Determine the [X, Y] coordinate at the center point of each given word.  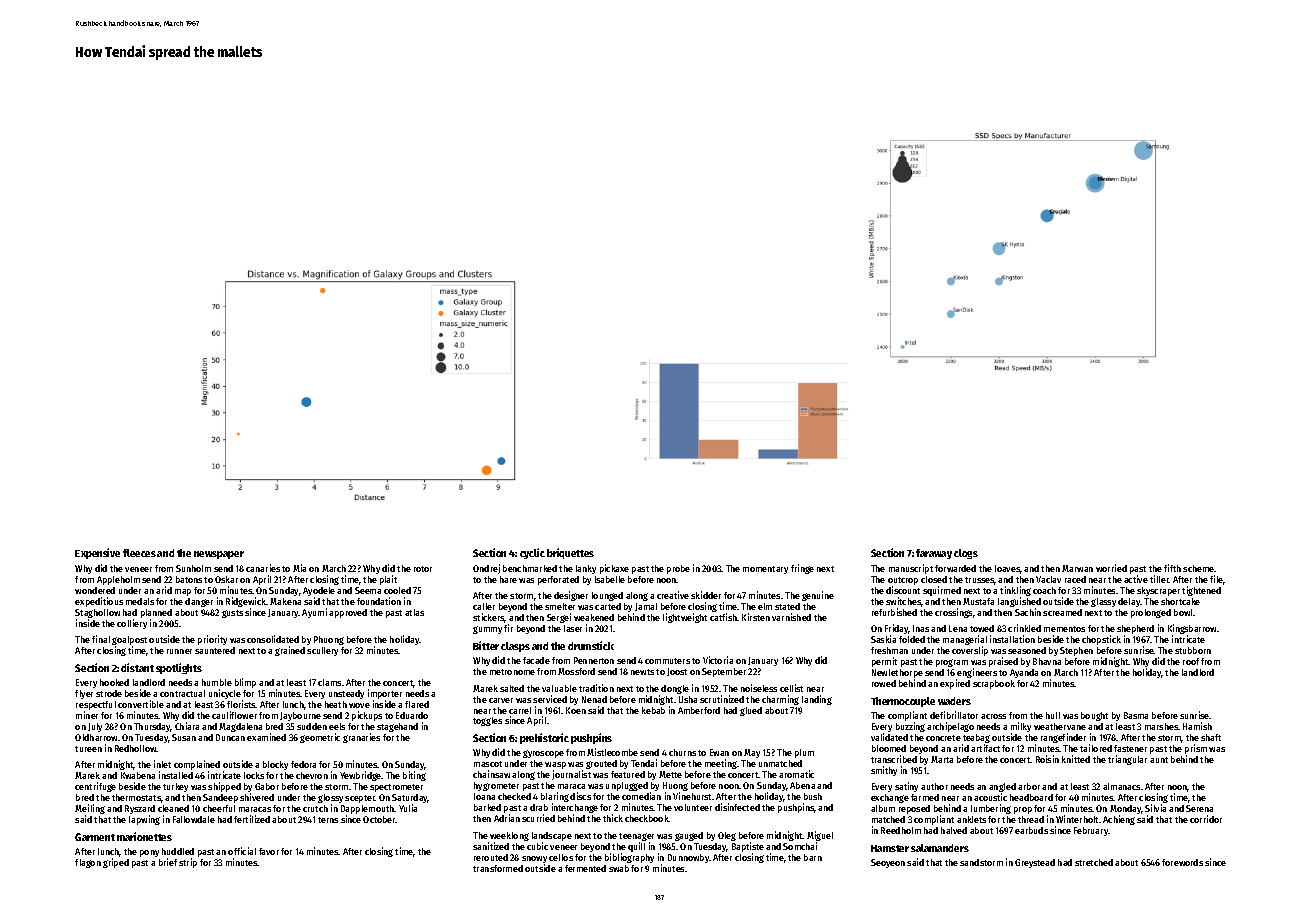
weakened [594, 617]
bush [813, 796]
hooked [114, 682]
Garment [95, 837]
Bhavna [1047, 661]
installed [176, 775]
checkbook [647, 818]
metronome [512, 672]
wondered [95, 590]
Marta [942, 759]
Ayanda [1024, 673]
